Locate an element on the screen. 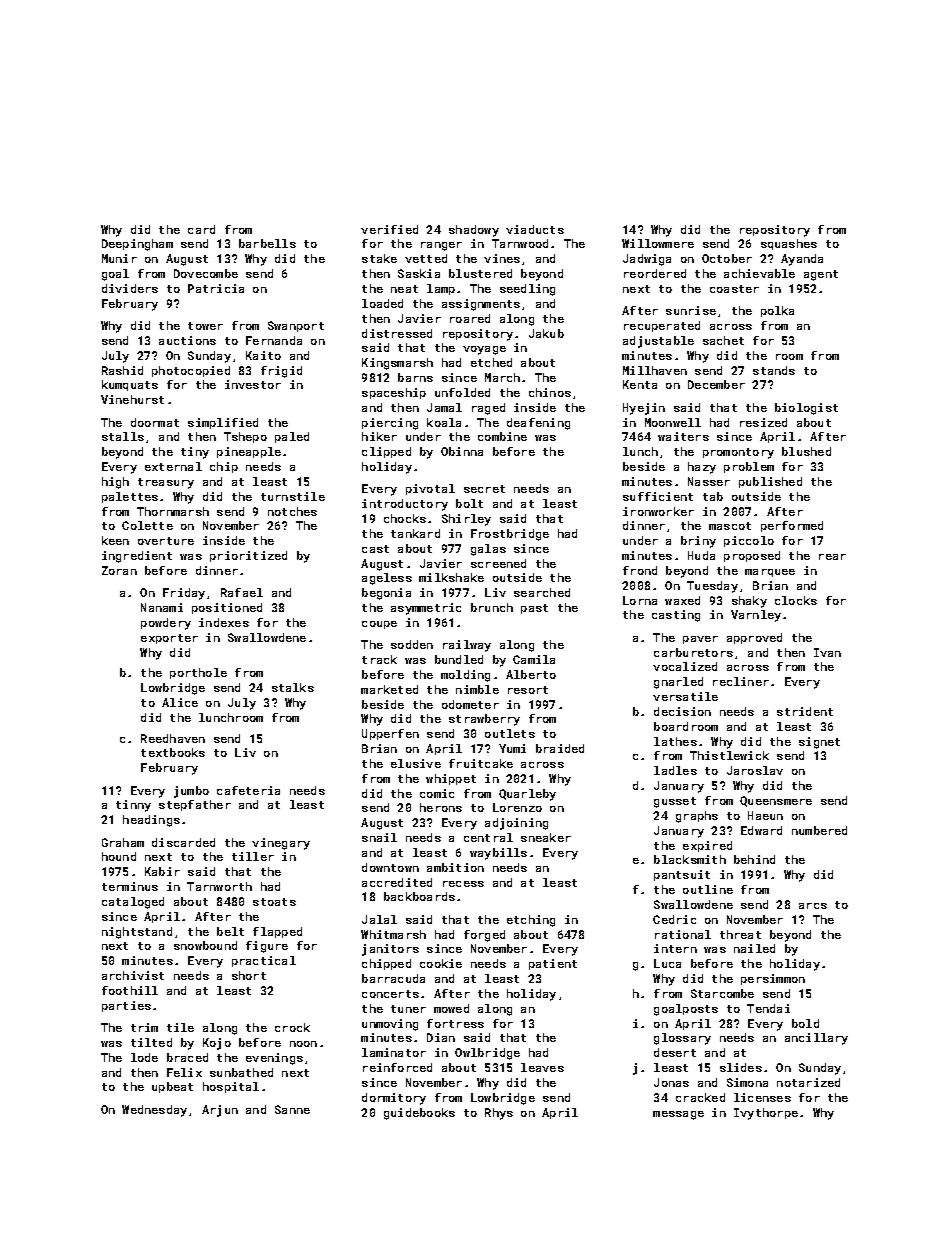  Cedric is located at coordinates (674, 919).
